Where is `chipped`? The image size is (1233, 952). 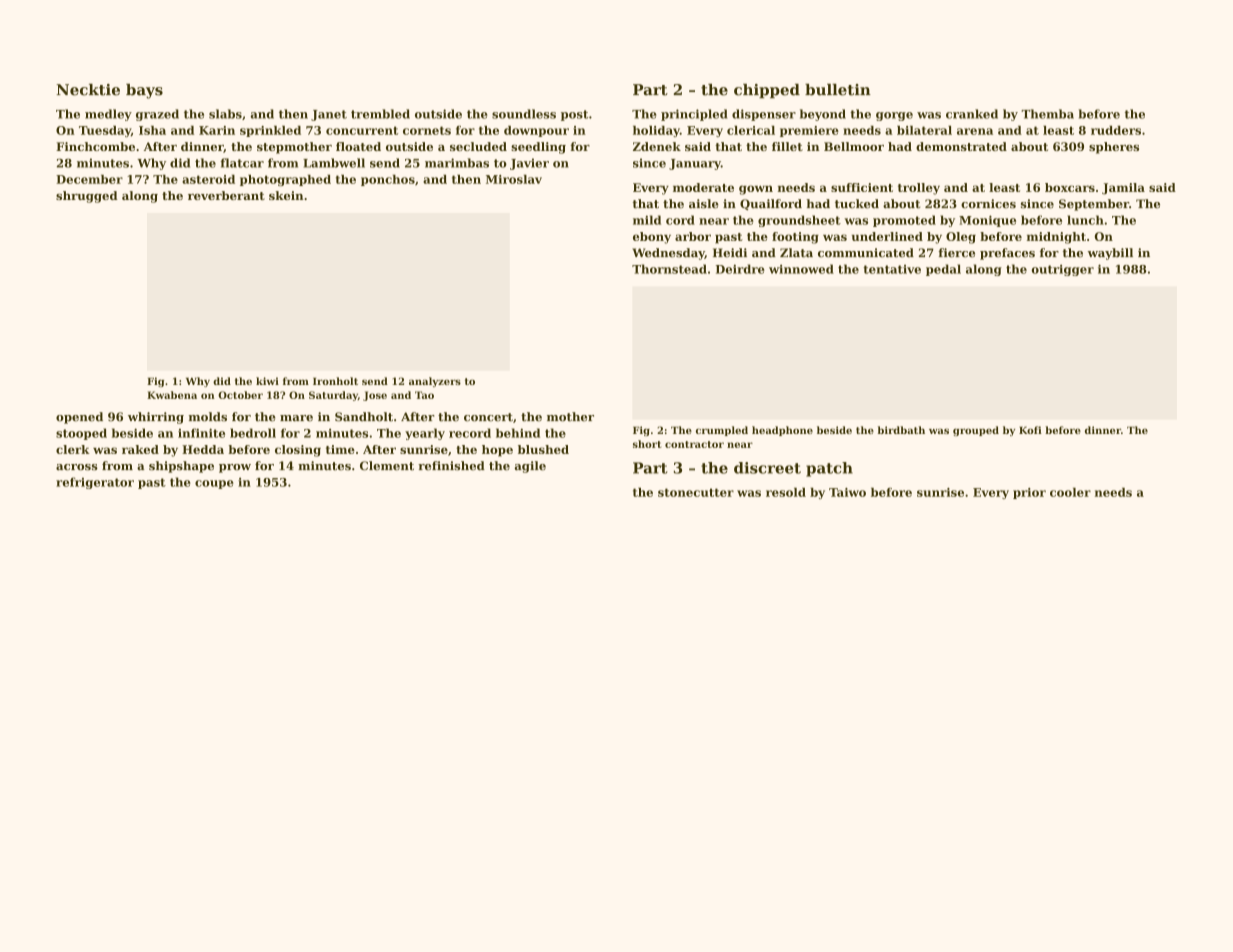
chipped is located at coordinates (767, 91).
